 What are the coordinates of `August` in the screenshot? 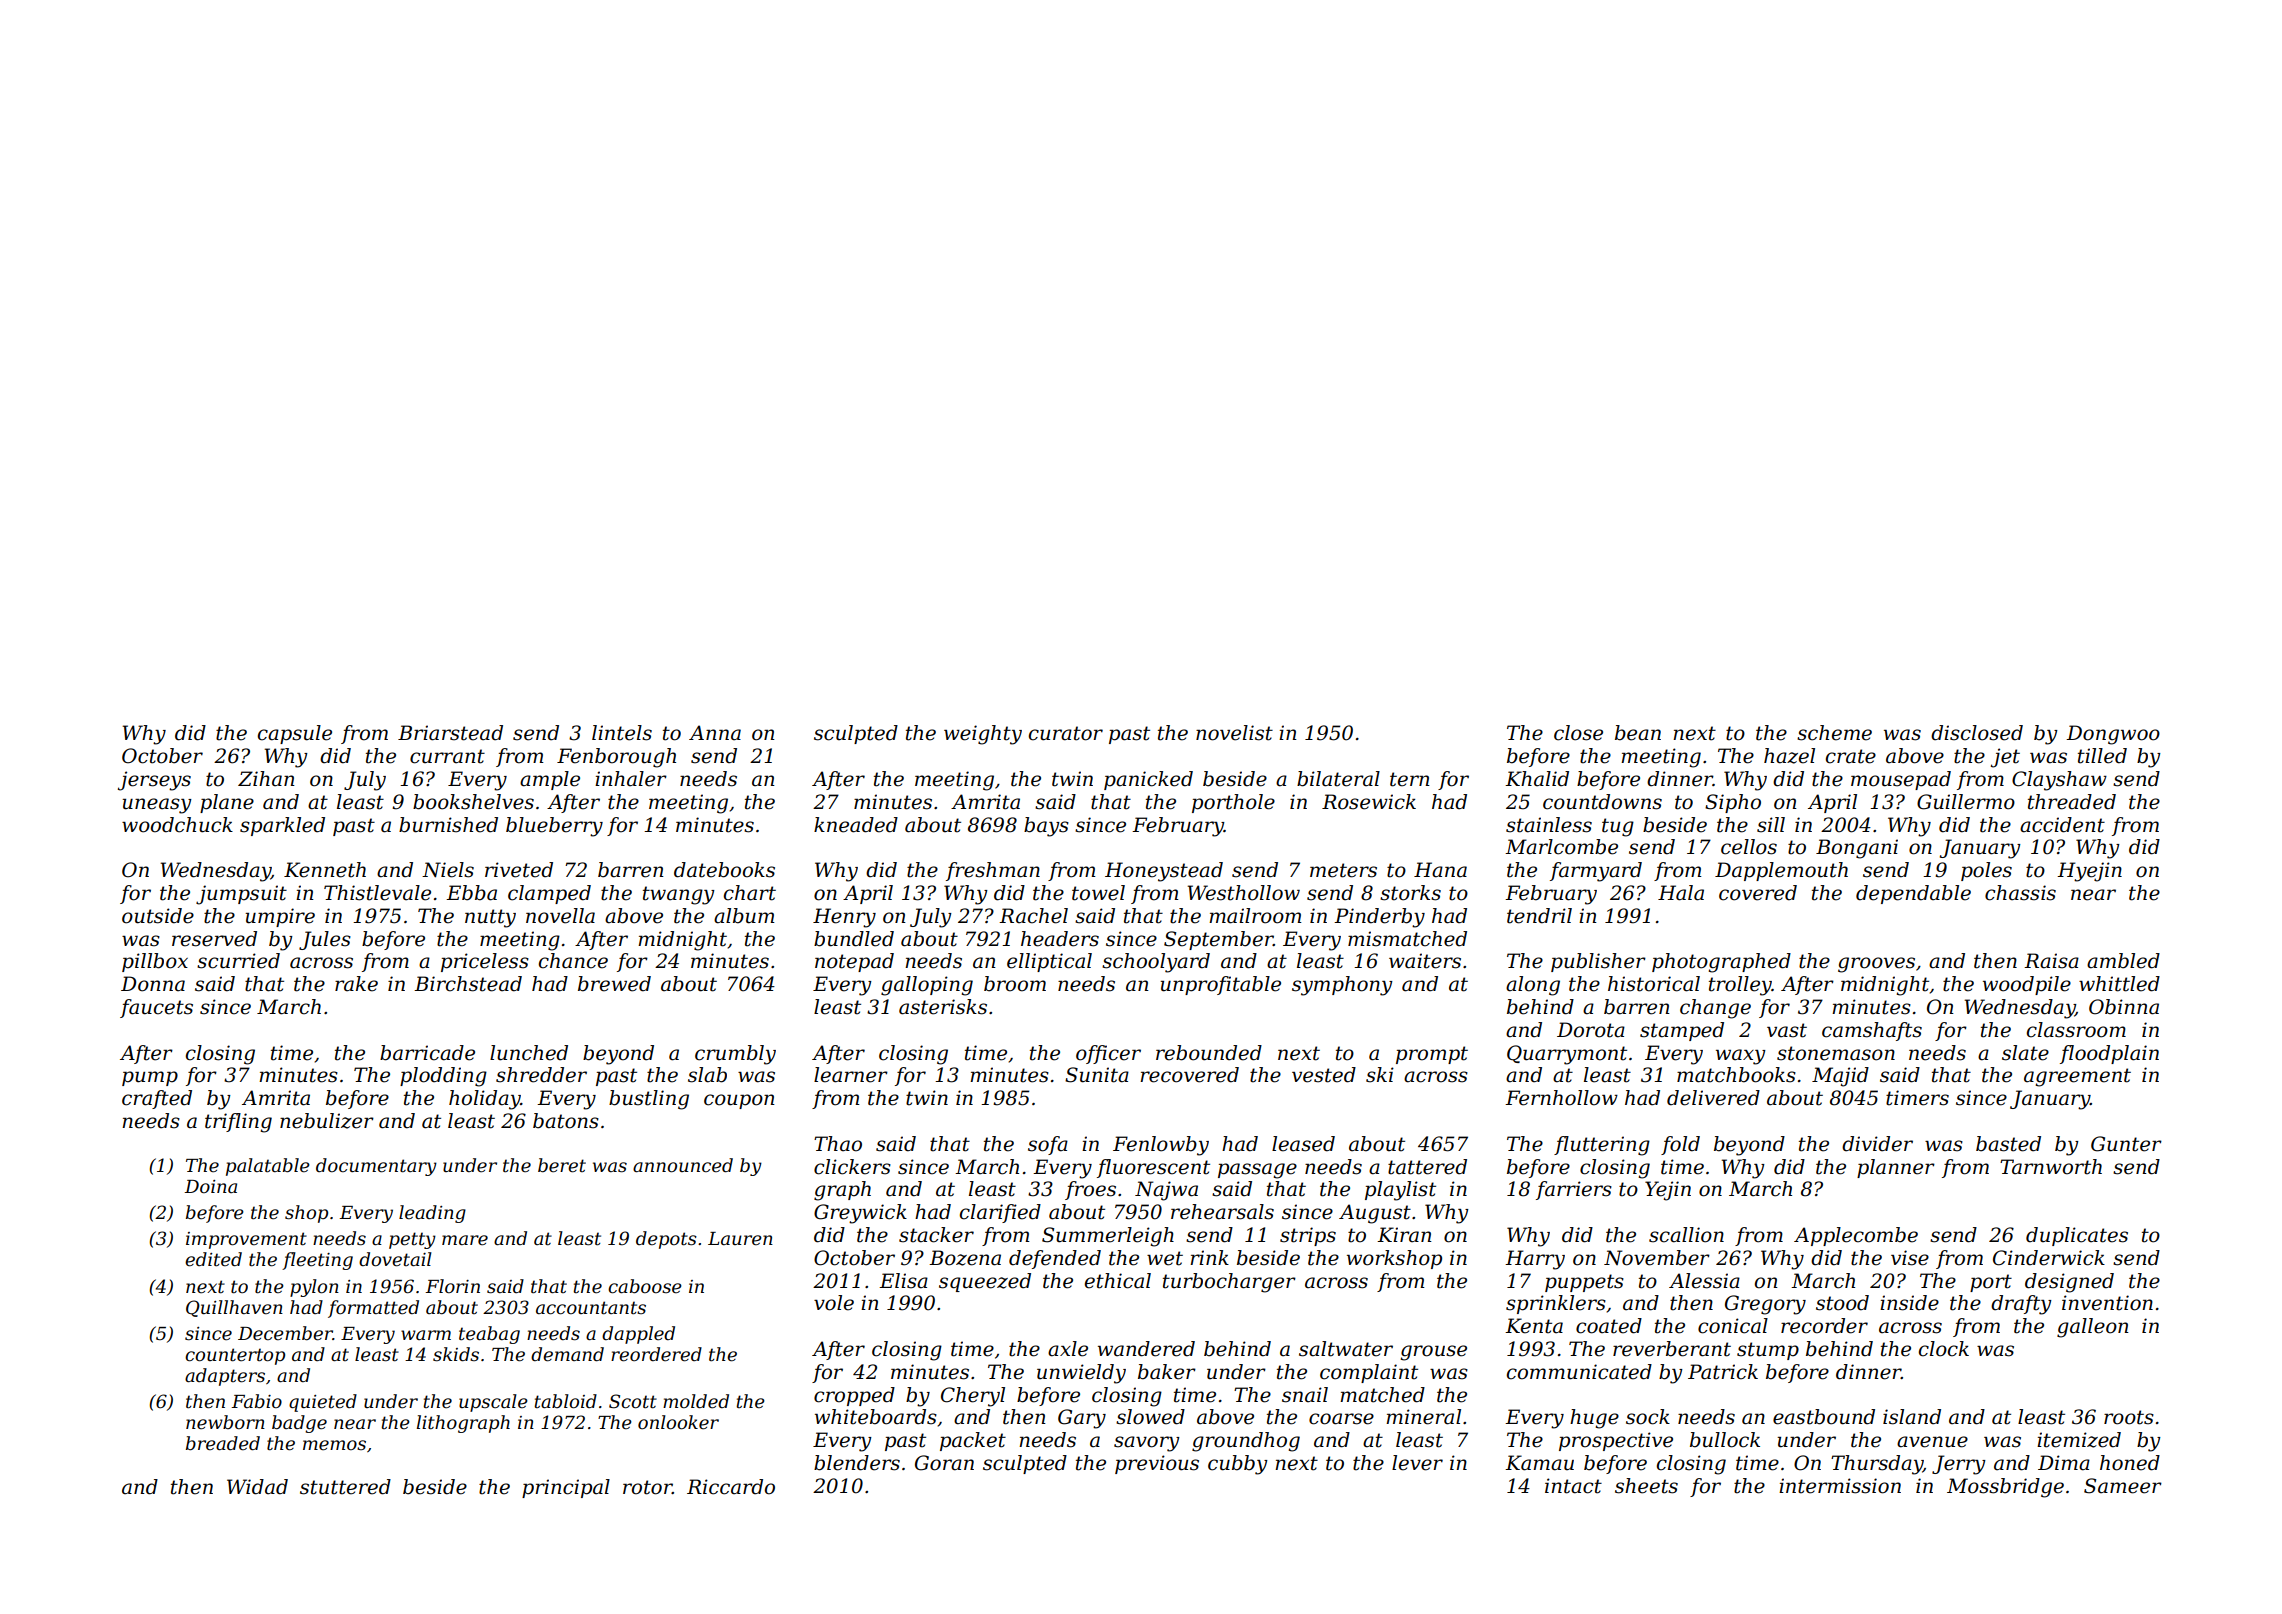 It's located at (1375, 1214).
